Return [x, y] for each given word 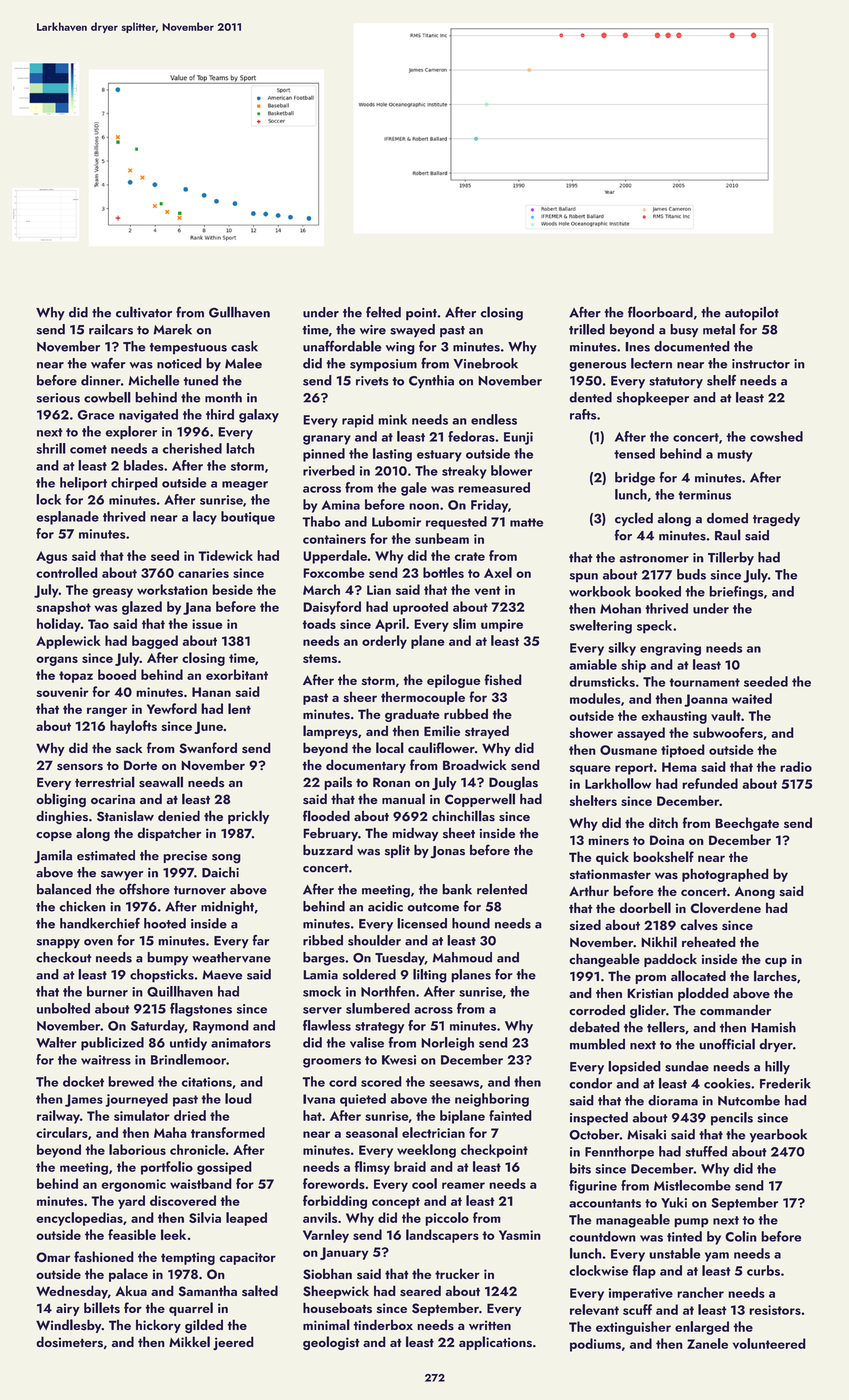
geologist [331, 1343]
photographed [725, 875]
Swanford [208, 748]
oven [98, 942]
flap [644, 1272]
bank [457, 889]
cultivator [144, 312]
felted [383, 312]
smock [322, 991]
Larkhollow [618, 783]
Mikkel [189, 1341]
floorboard [660, 312]
